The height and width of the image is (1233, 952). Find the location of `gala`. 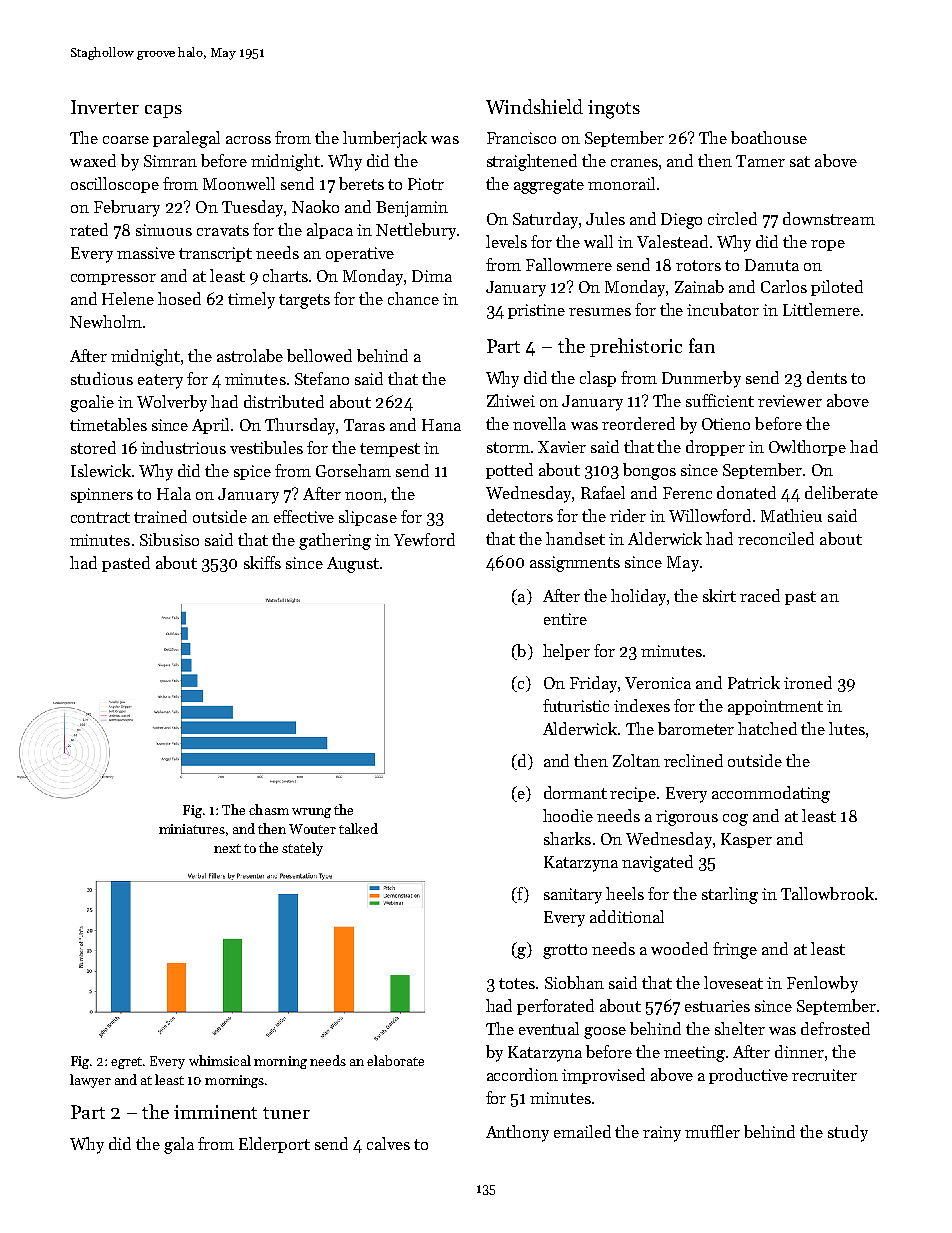

gala is located at coordinates (179, 1145).
